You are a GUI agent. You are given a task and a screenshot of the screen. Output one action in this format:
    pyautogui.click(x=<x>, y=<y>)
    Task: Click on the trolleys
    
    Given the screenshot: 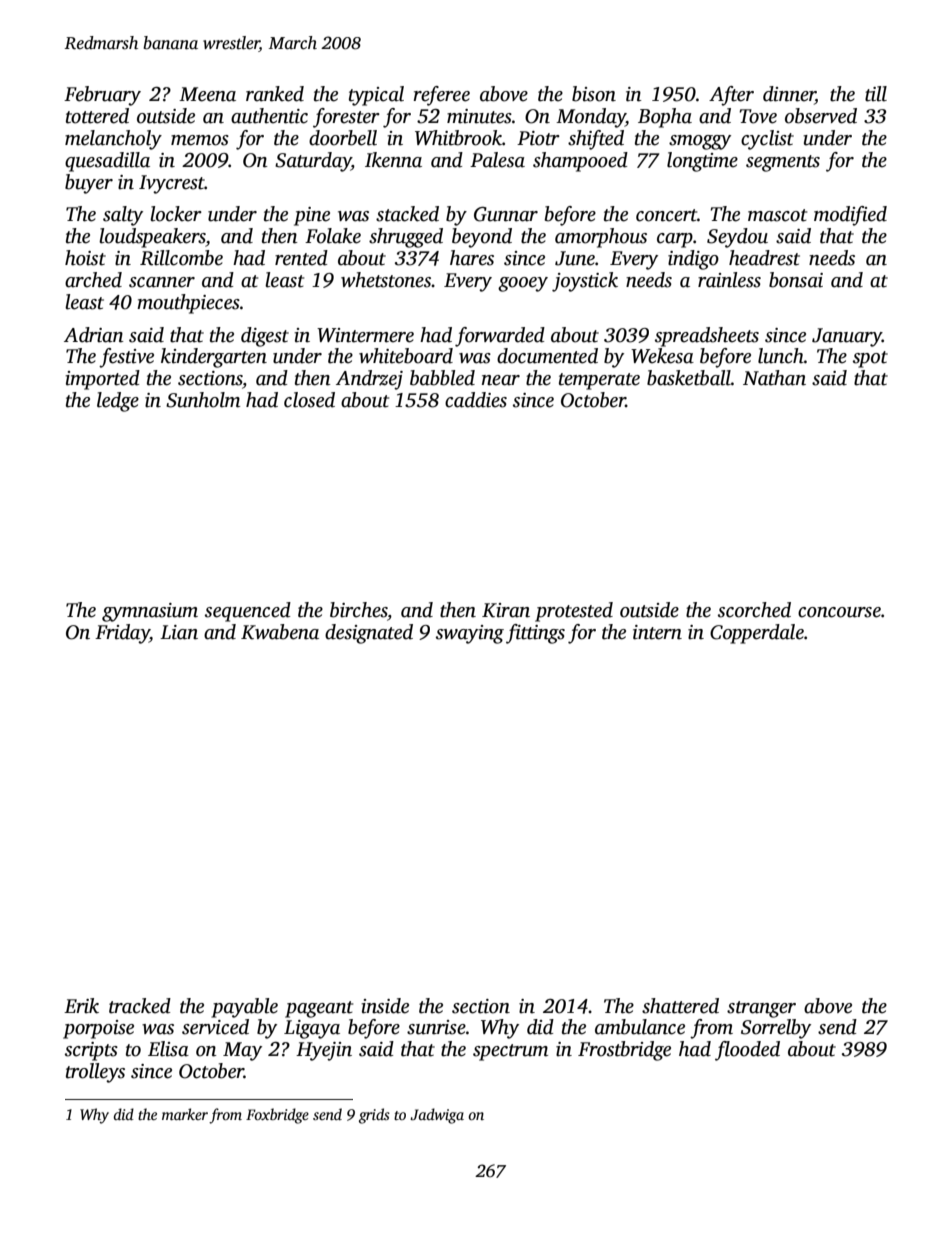 What is the action you would take?
    pyautogui.click(x=95, y=1073)
